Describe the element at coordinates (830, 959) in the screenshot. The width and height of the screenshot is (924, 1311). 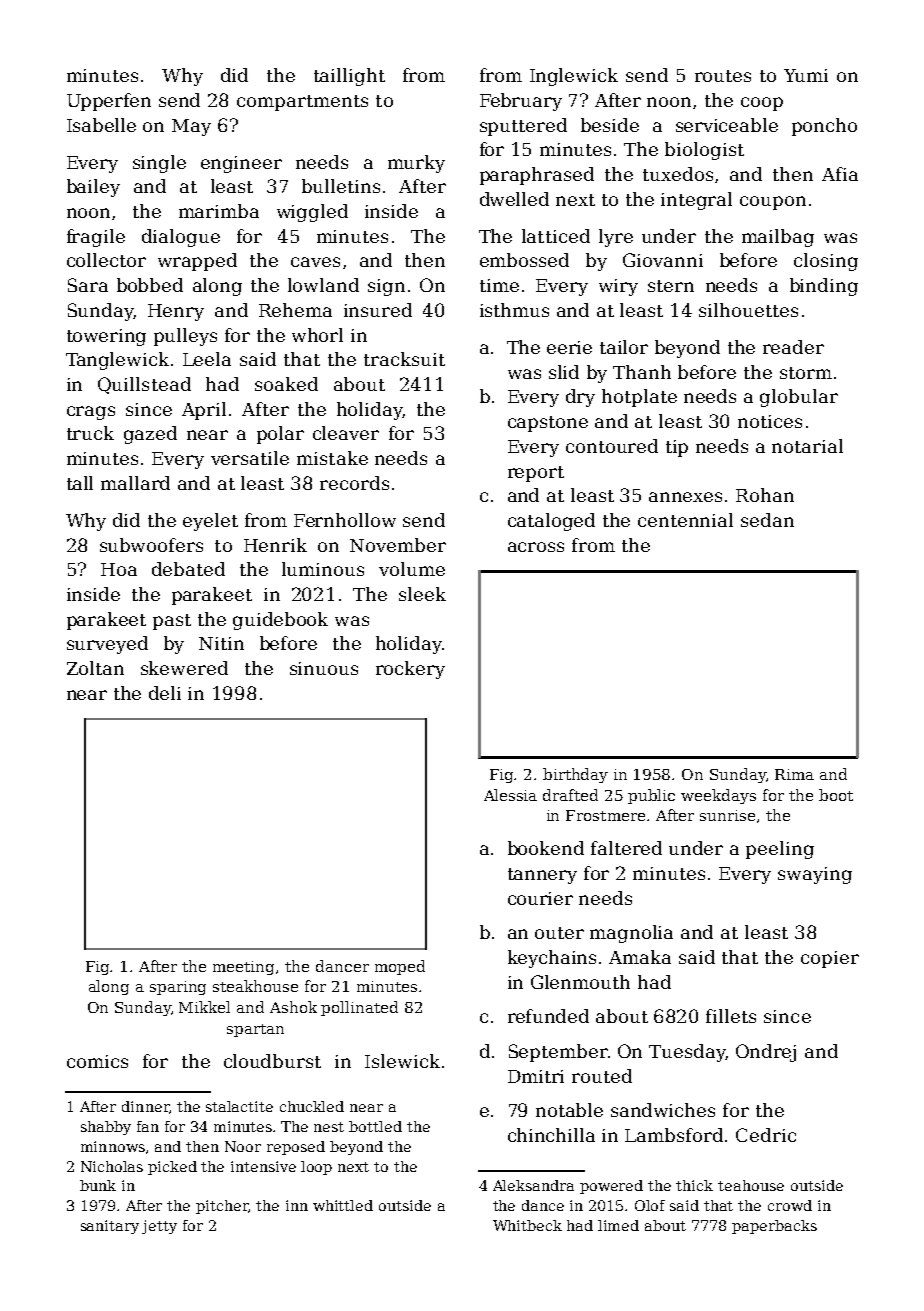
I see `copier` at that location.
